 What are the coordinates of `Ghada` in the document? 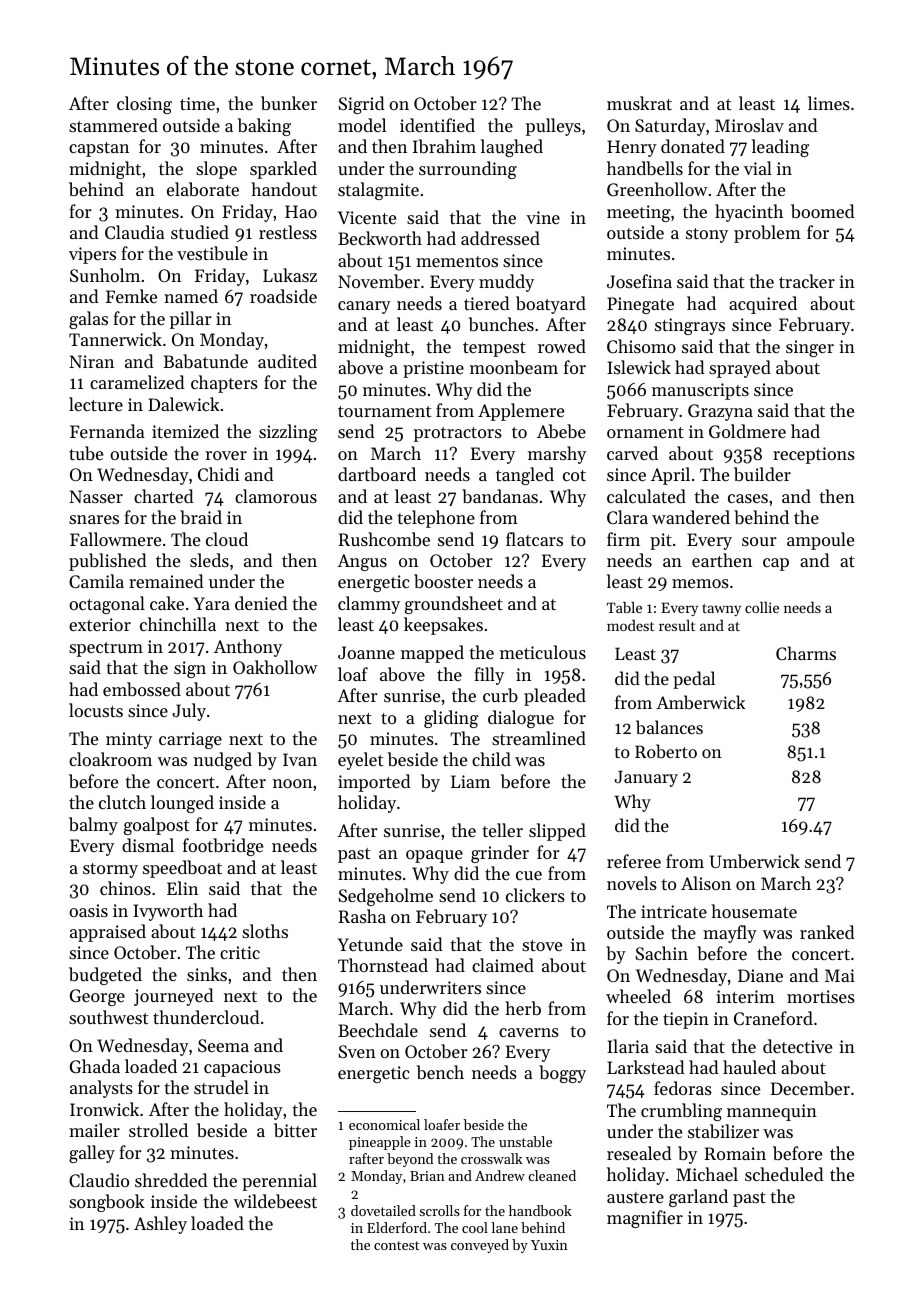 It's located at (95, 1066).
